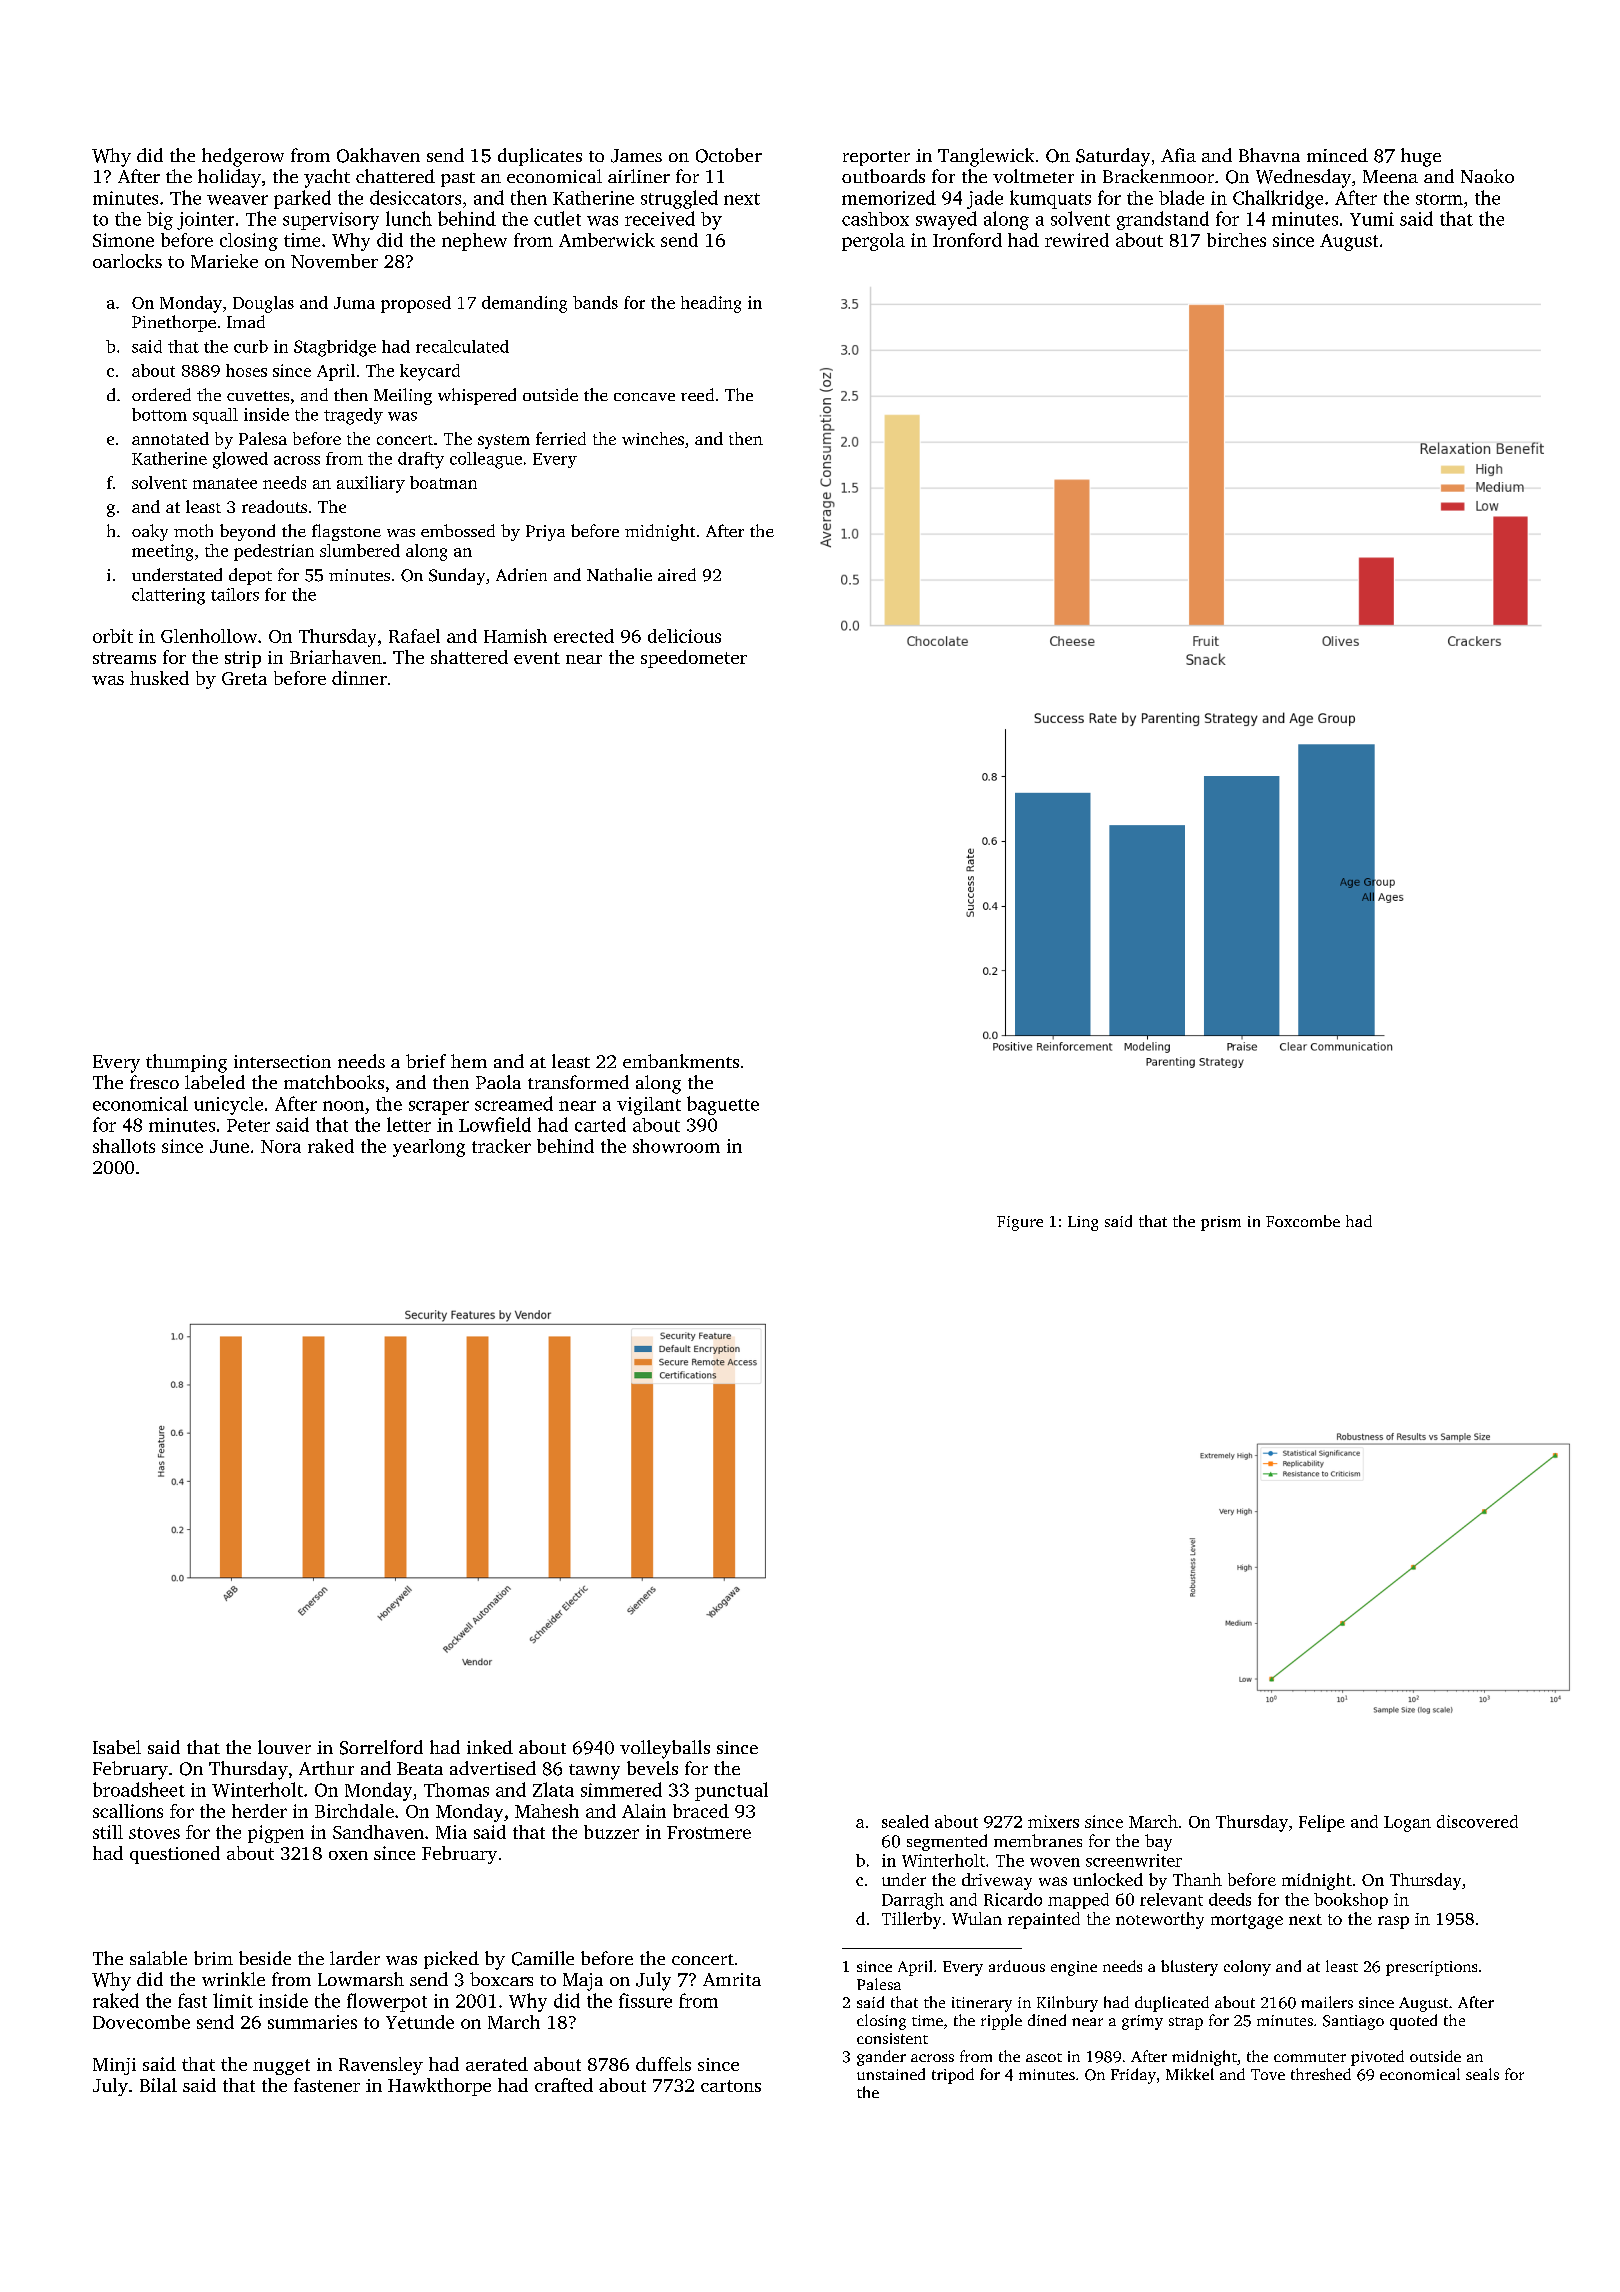 This image has height=2292, width=1620. What do you see at coordinates (636, 156) in the image?
I see `James` at bounding box center [636, 156].
